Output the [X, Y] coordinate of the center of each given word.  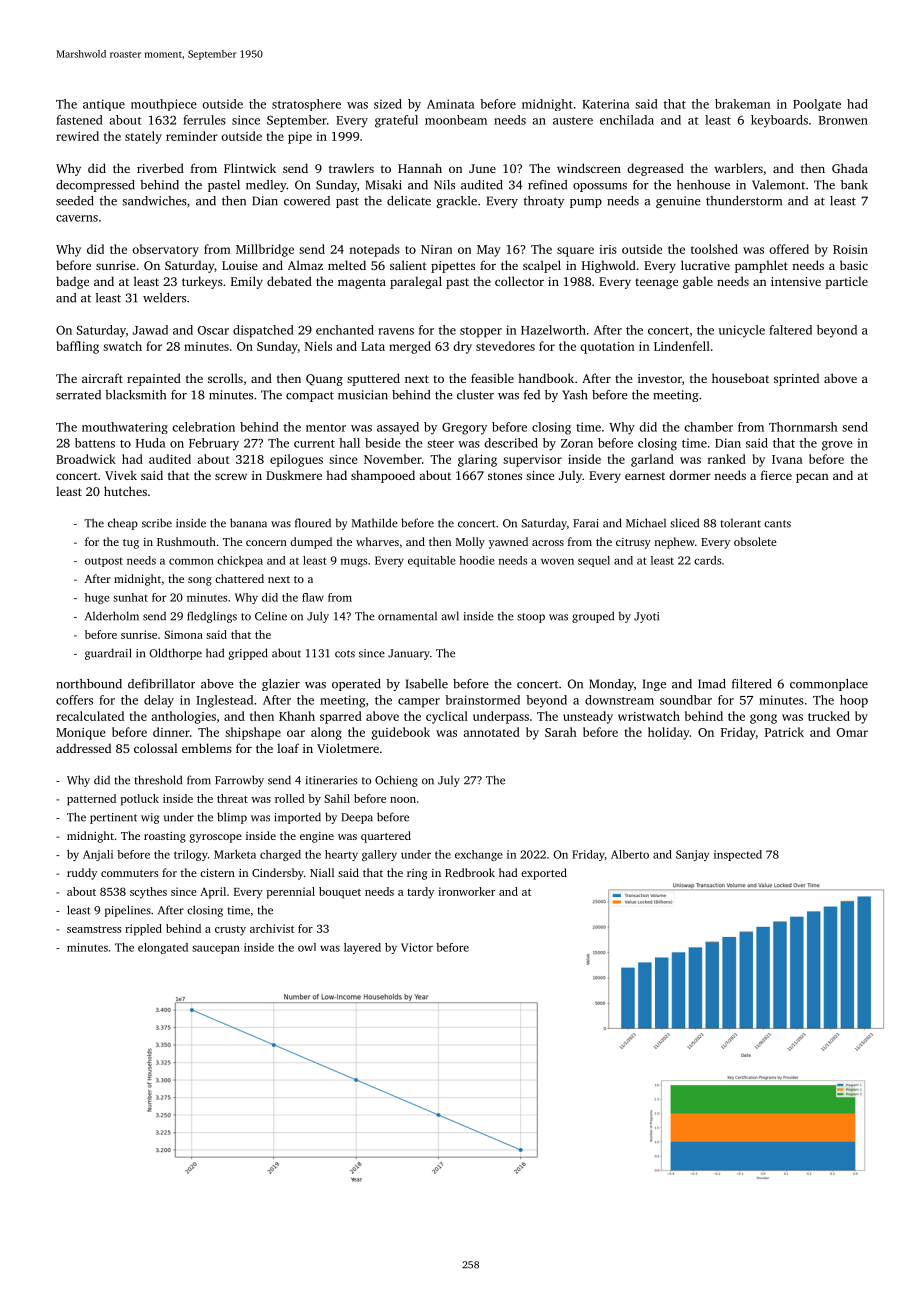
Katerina [606, 104]
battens [95, 443]
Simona [183, 634]
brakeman [743, 104]
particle [846, 282]
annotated [491, 732]
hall [349, 443]
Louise [239, 265]
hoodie [477, 560]
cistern [217, 873]
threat [232, 798]
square [575, 252]
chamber [708, 427]
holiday [668, 733]
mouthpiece [164, 105]
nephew [675, 543]
